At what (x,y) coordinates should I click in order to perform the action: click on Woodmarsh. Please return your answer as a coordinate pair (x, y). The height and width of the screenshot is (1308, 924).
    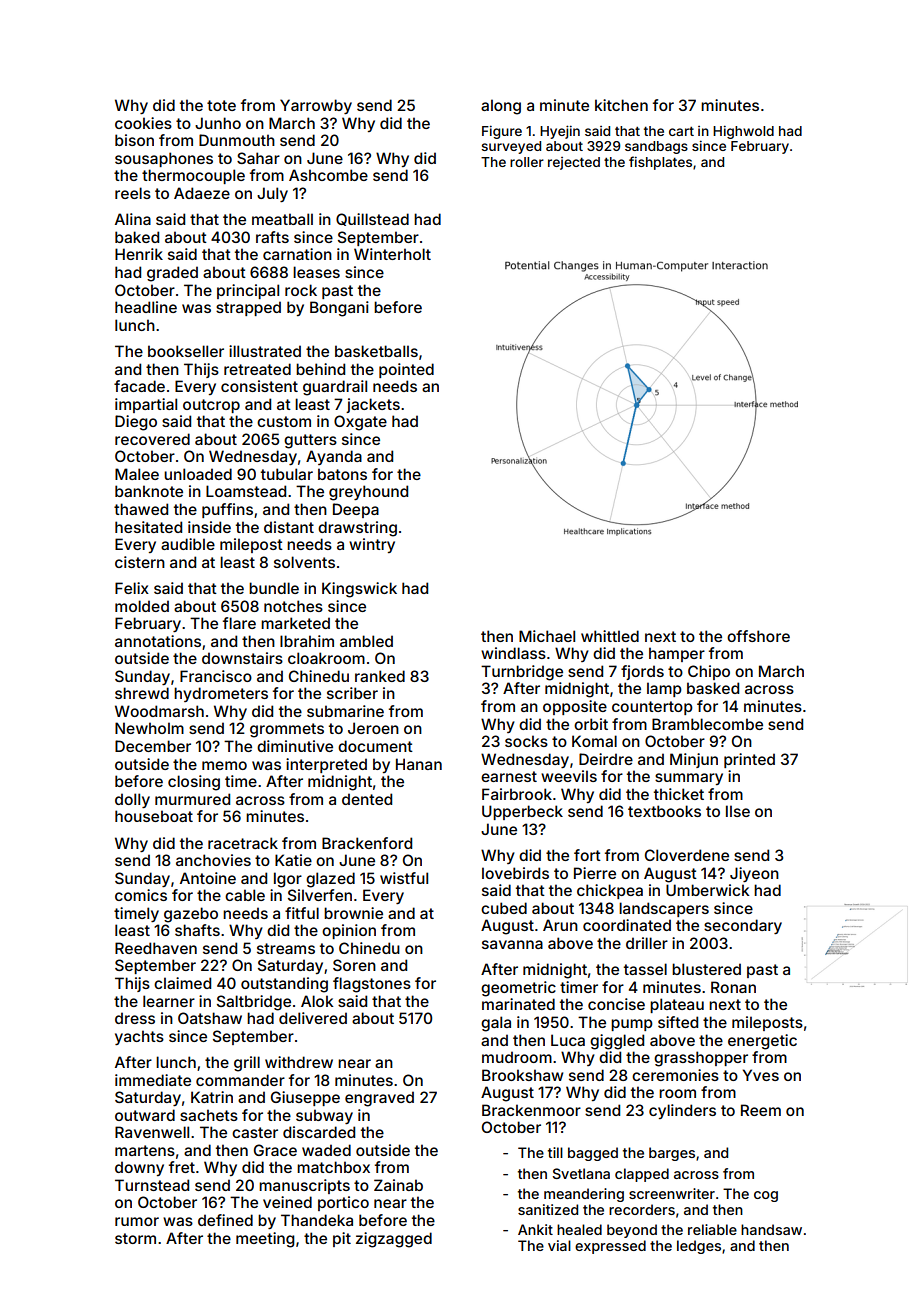
    Looking at the image, I should click on (159, 711).
